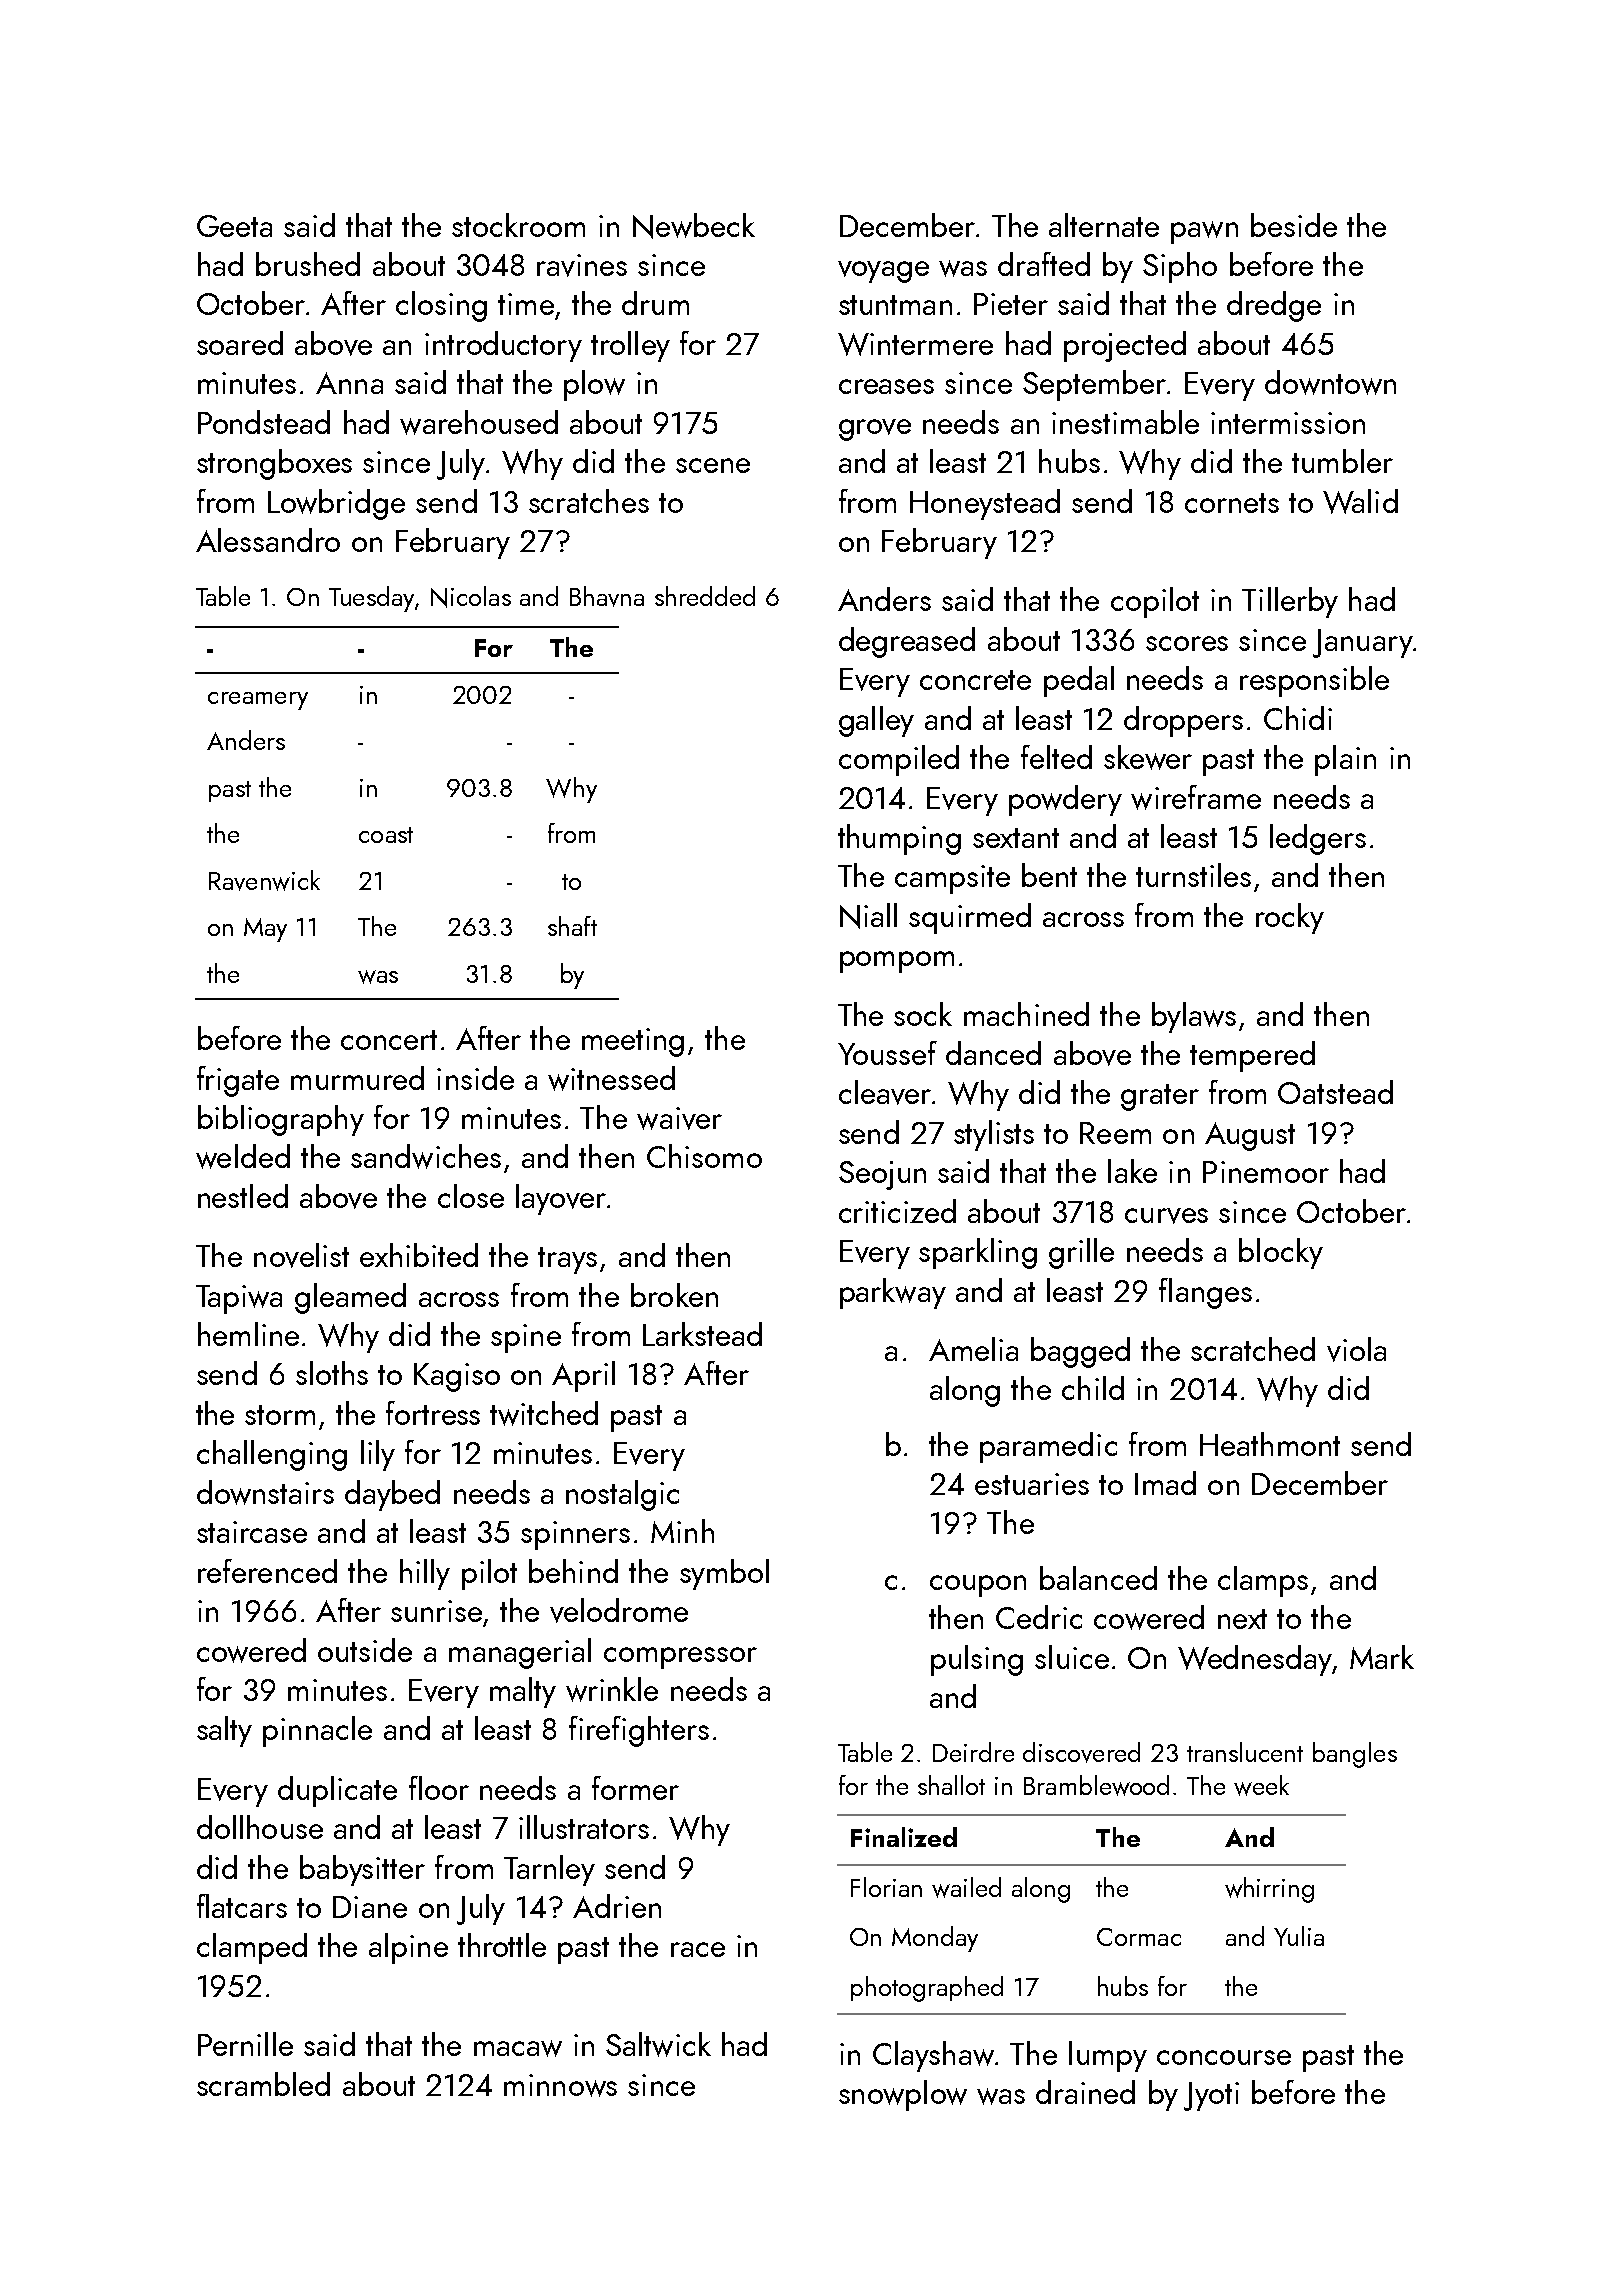 The image size is (1620, 2292). Describe the element at coordinates (408, 1948) in the screenshot. I see `alpine` at that location.
